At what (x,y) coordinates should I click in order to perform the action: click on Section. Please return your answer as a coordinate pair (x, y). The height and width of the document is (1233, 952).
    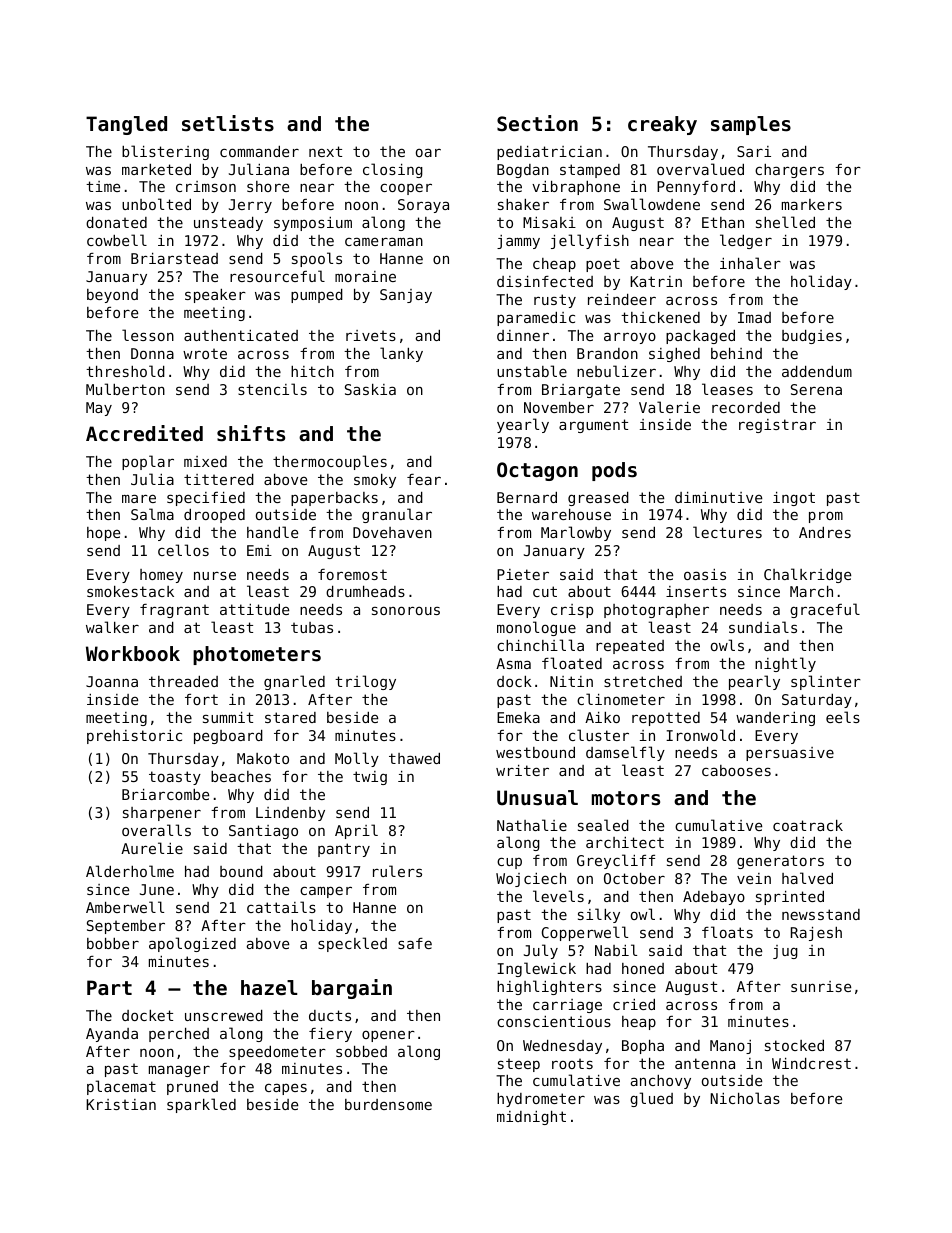
    Looking at the image, I should click on (537, 123).
